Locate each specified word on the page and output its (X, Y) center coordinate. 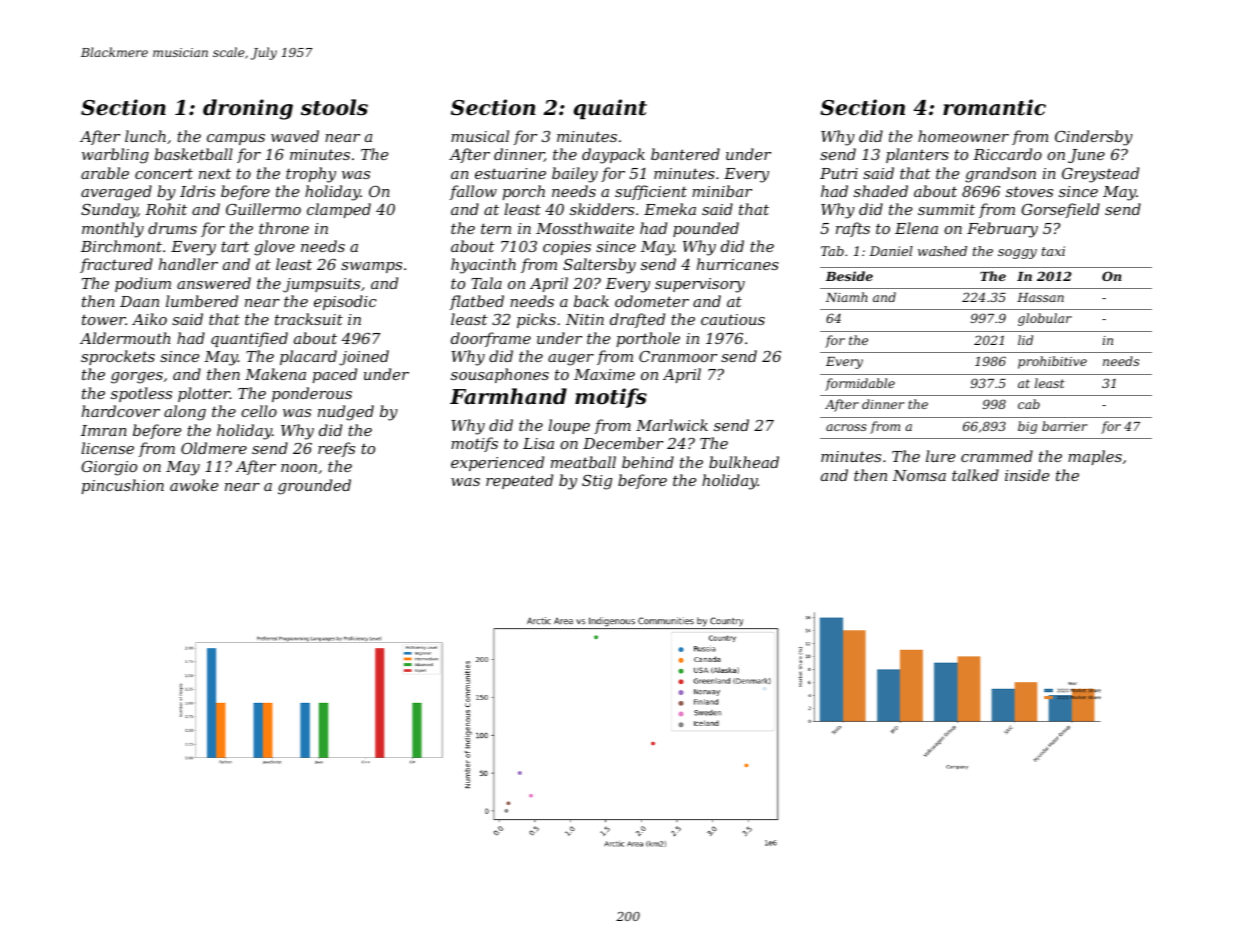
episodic (345, 302)
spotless (141, 394)
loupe (569, 426)
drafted (637, 320)
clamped (339, 210)
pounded (706, 229)
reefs (336, 449)
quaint (610, 109)
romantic (994, 107)
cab (1029, 404)
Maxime (604, 374)
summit (946, 209)
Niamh (847, 297)
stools (334, 107)
